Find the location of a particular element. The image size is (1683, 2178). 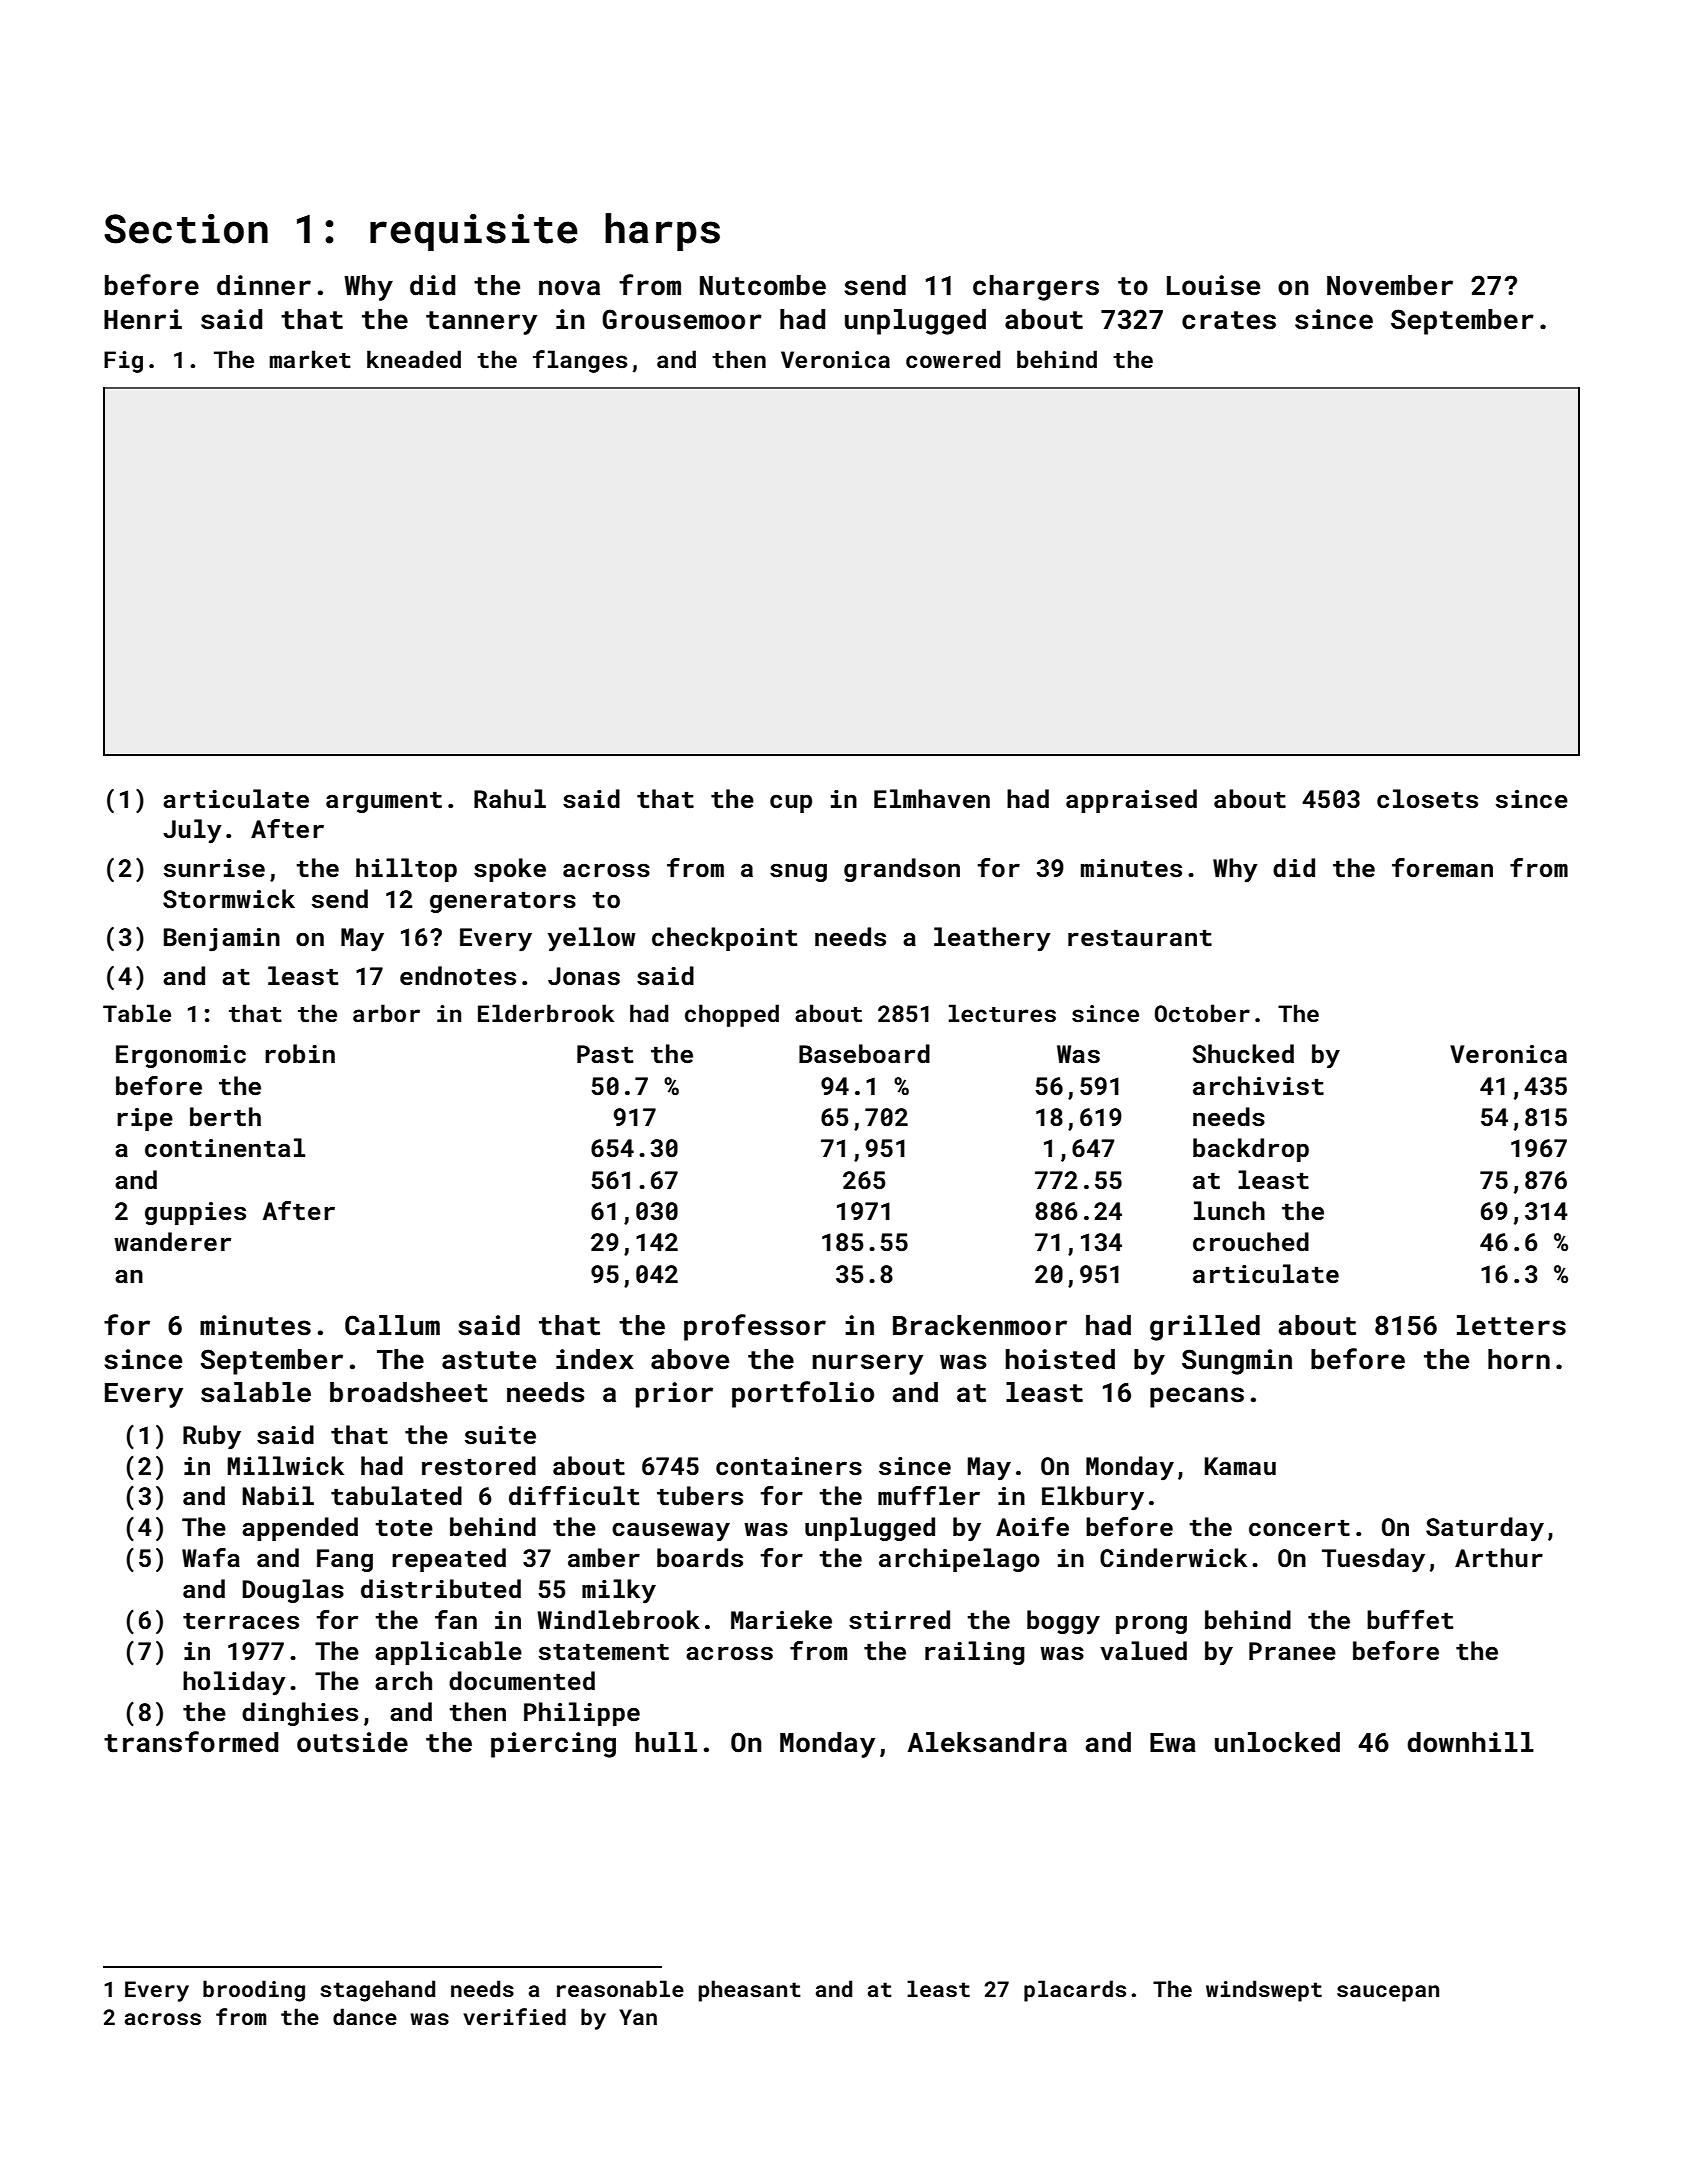

Nutcombe is located at coordinates (763, 285).
